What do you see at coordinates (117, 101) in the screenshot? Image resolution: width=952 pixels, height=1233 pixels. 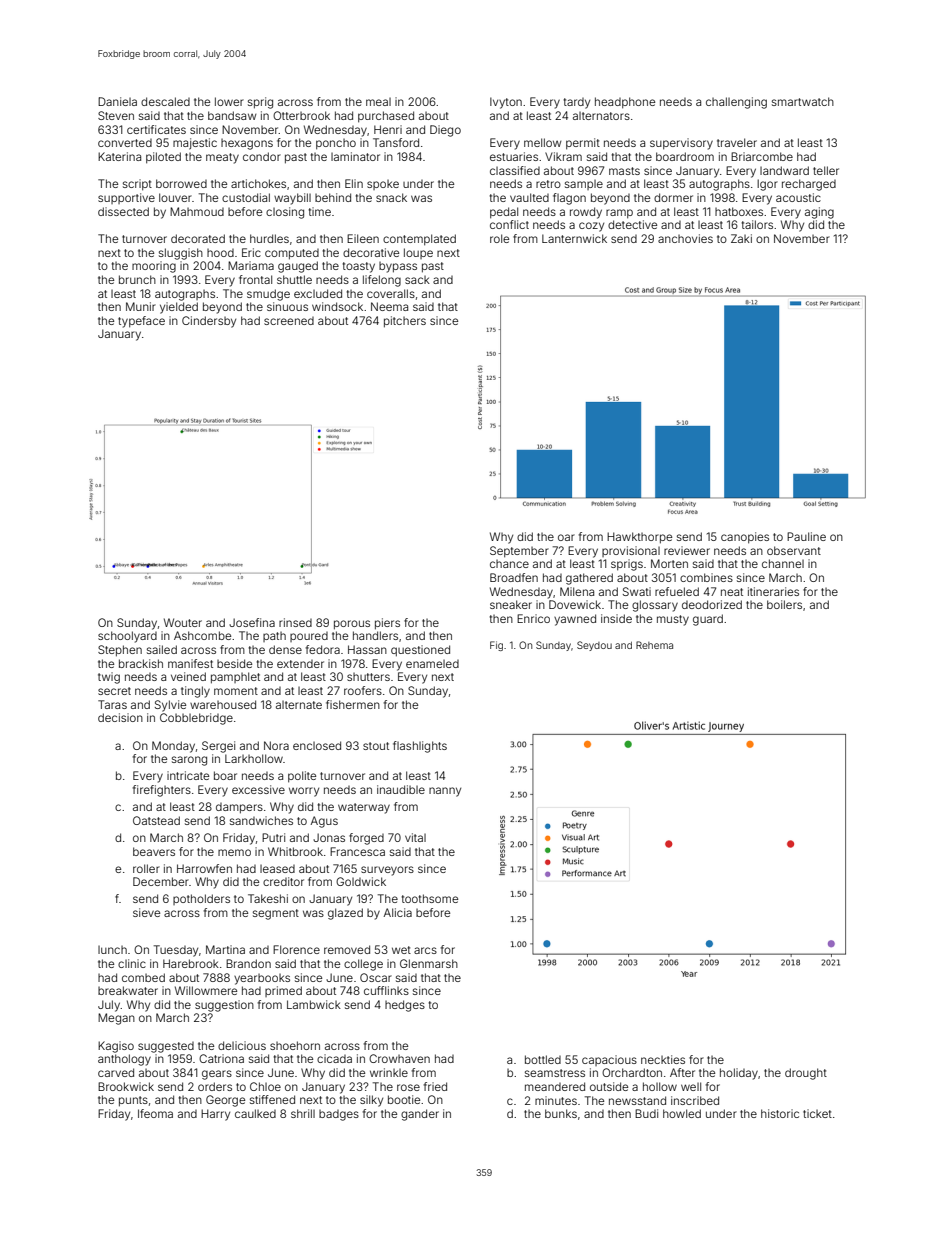 I see `Daniela` at bounding box center [117, 101].
